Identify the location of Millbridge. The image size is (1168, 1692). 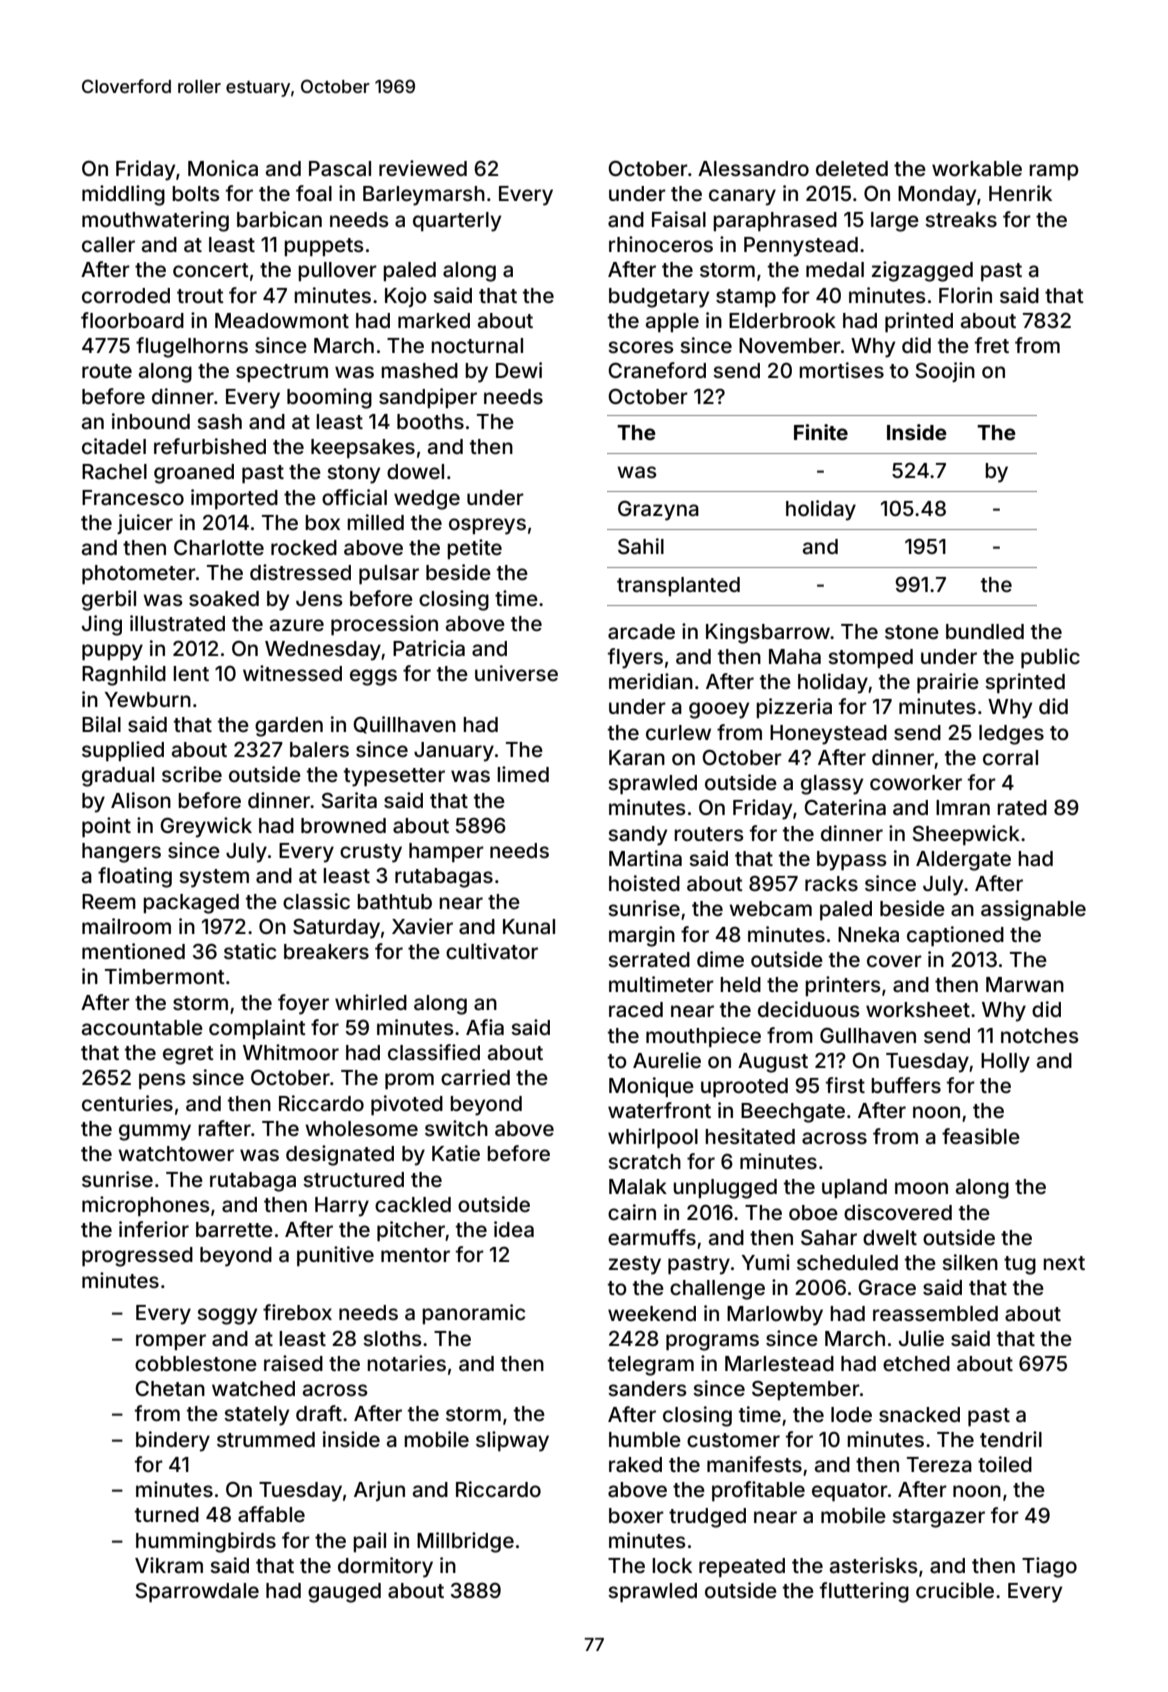
(465, 1542).
